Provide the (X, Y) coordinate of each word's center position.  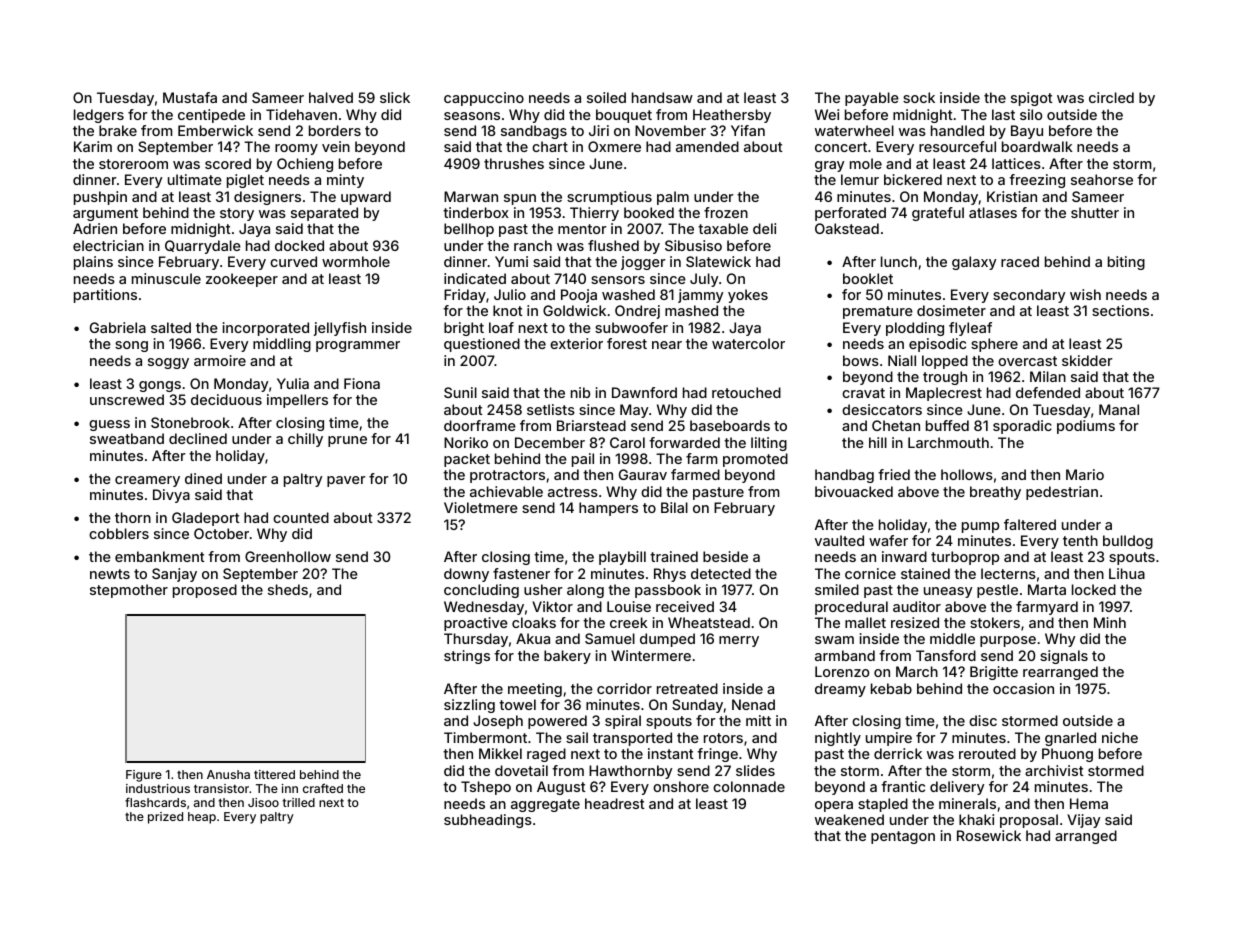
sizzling (469, 706)
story (237, 214)
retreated (687, 688)
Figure (144, 776)
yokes (748, 296)
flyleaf (970, 329)
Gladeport (206, 519)
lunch (899, 261)
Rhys (670, 575)
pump (980, 527)
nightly (838, 739)
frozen (726, 212)
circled (1111, 97)
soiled (606, 97)
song (131, 346)
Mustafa (190, 97)
